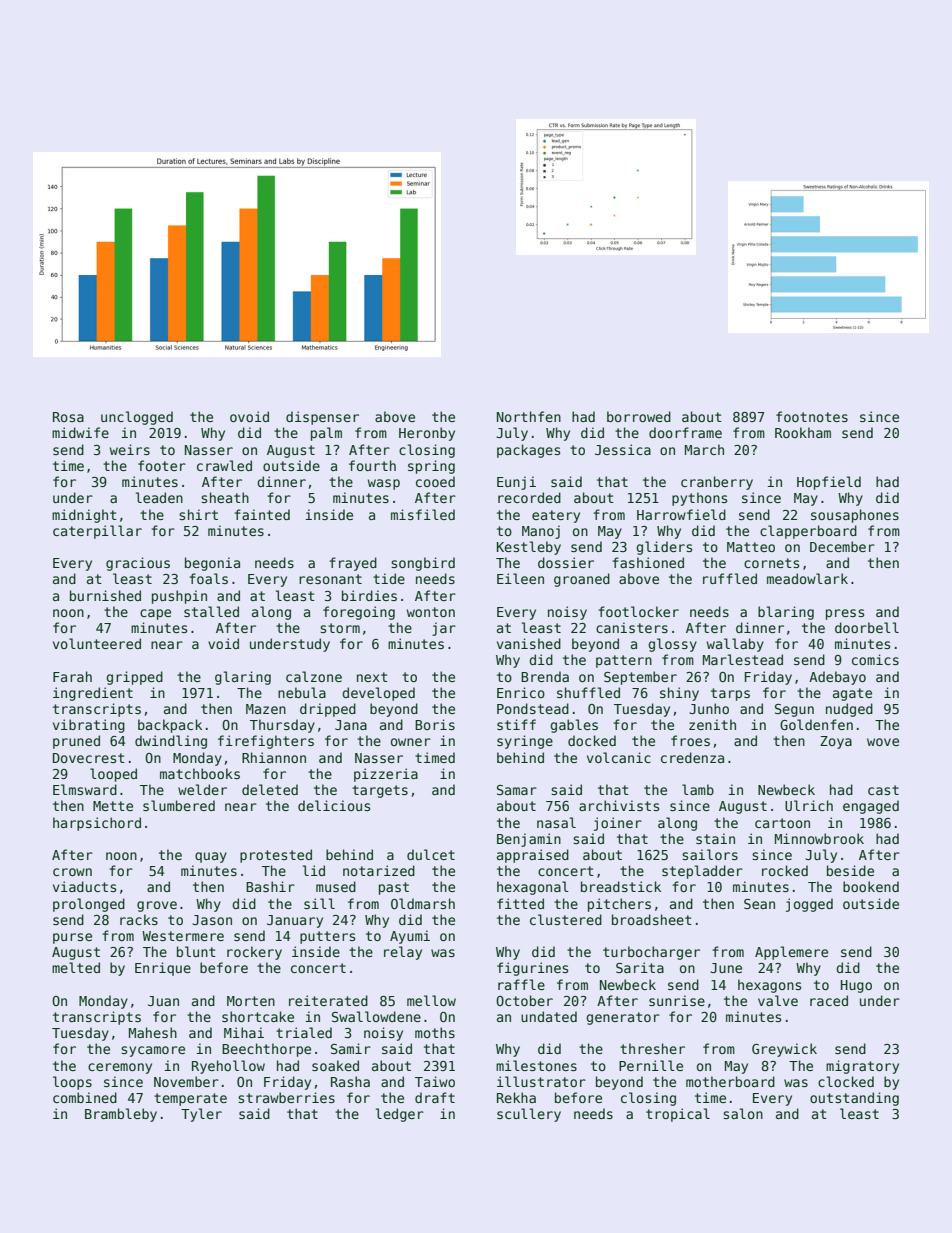 This image has width=952, height=1233. Describe the element at coordinates (808, 532) in the image. I see `clapperboard` at that location.
